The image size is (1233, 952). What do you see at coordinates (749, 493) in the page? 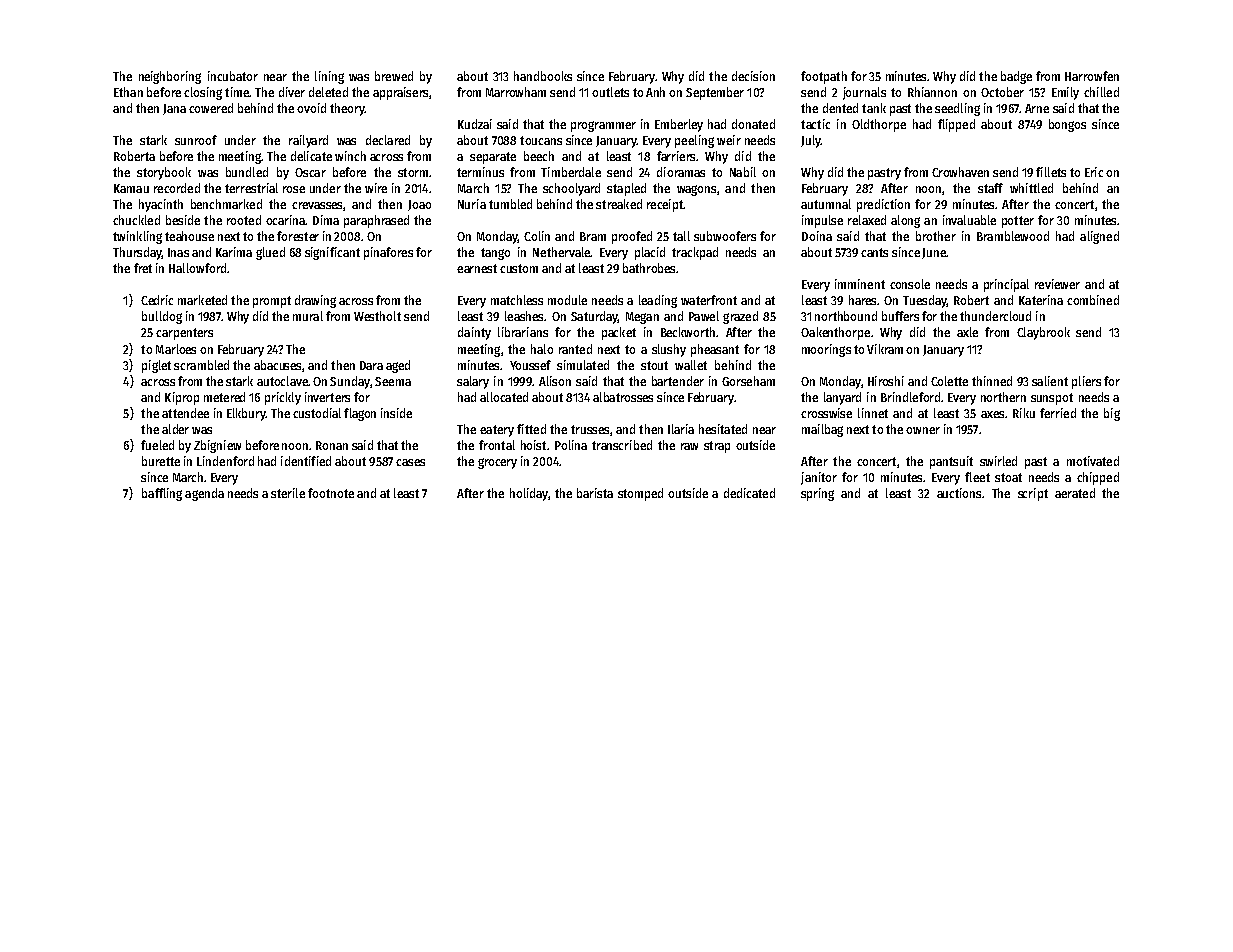
I see `dedicated` at bounding box center [749, 493].
